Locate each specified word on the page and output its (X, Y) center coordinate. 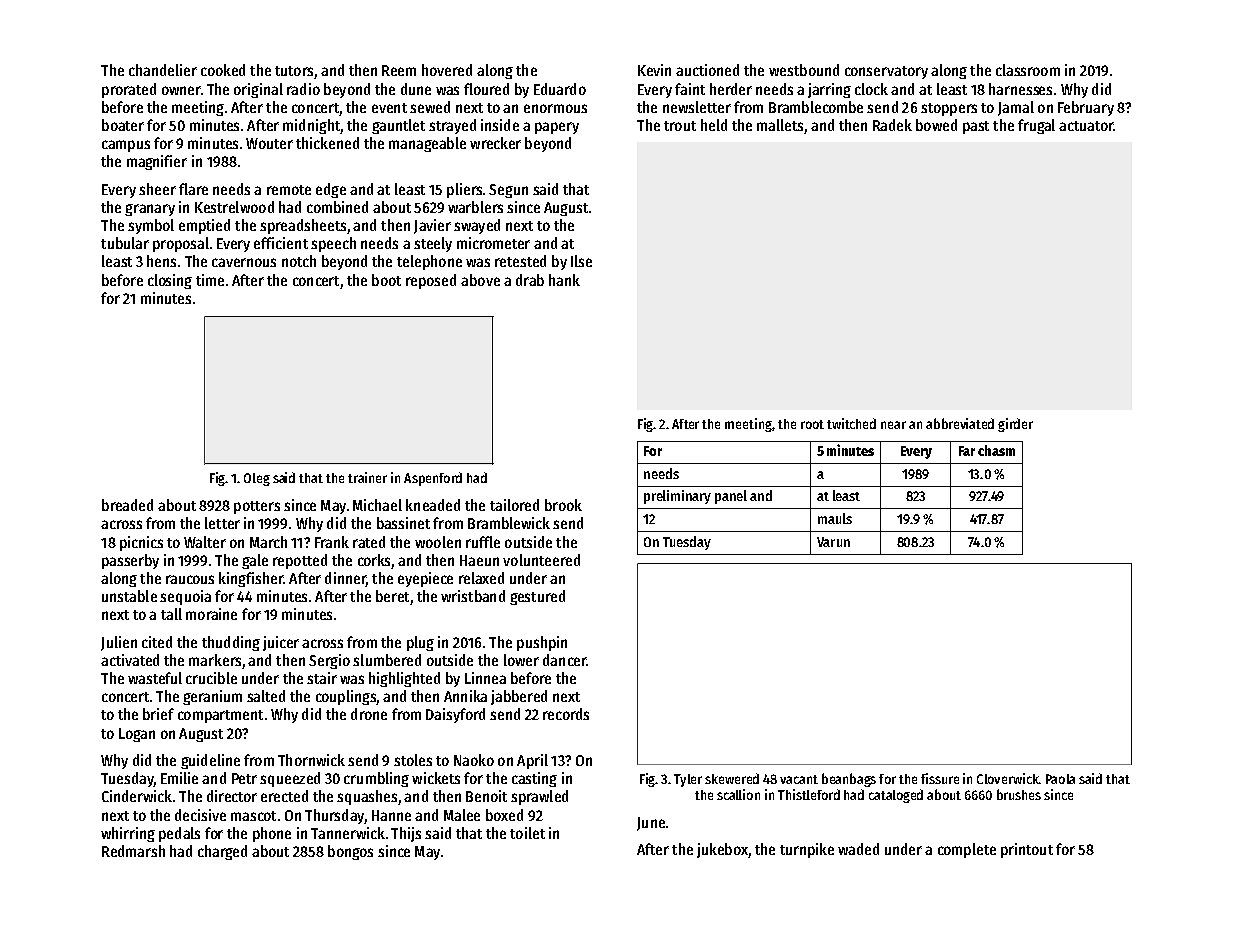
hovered (447, 70)
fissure (940, 778)
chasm (996, 450)
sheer (157, 189)
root (812, 424)
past (976, 127)
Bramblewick (509, 523)
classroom (1028, 70)
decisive (200, 815)
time (210, 280)
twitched (851, 423)
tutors (294, 71)
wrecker (495, 143)
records (566, 714)
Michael (377, 505)
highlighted (404, 679)
